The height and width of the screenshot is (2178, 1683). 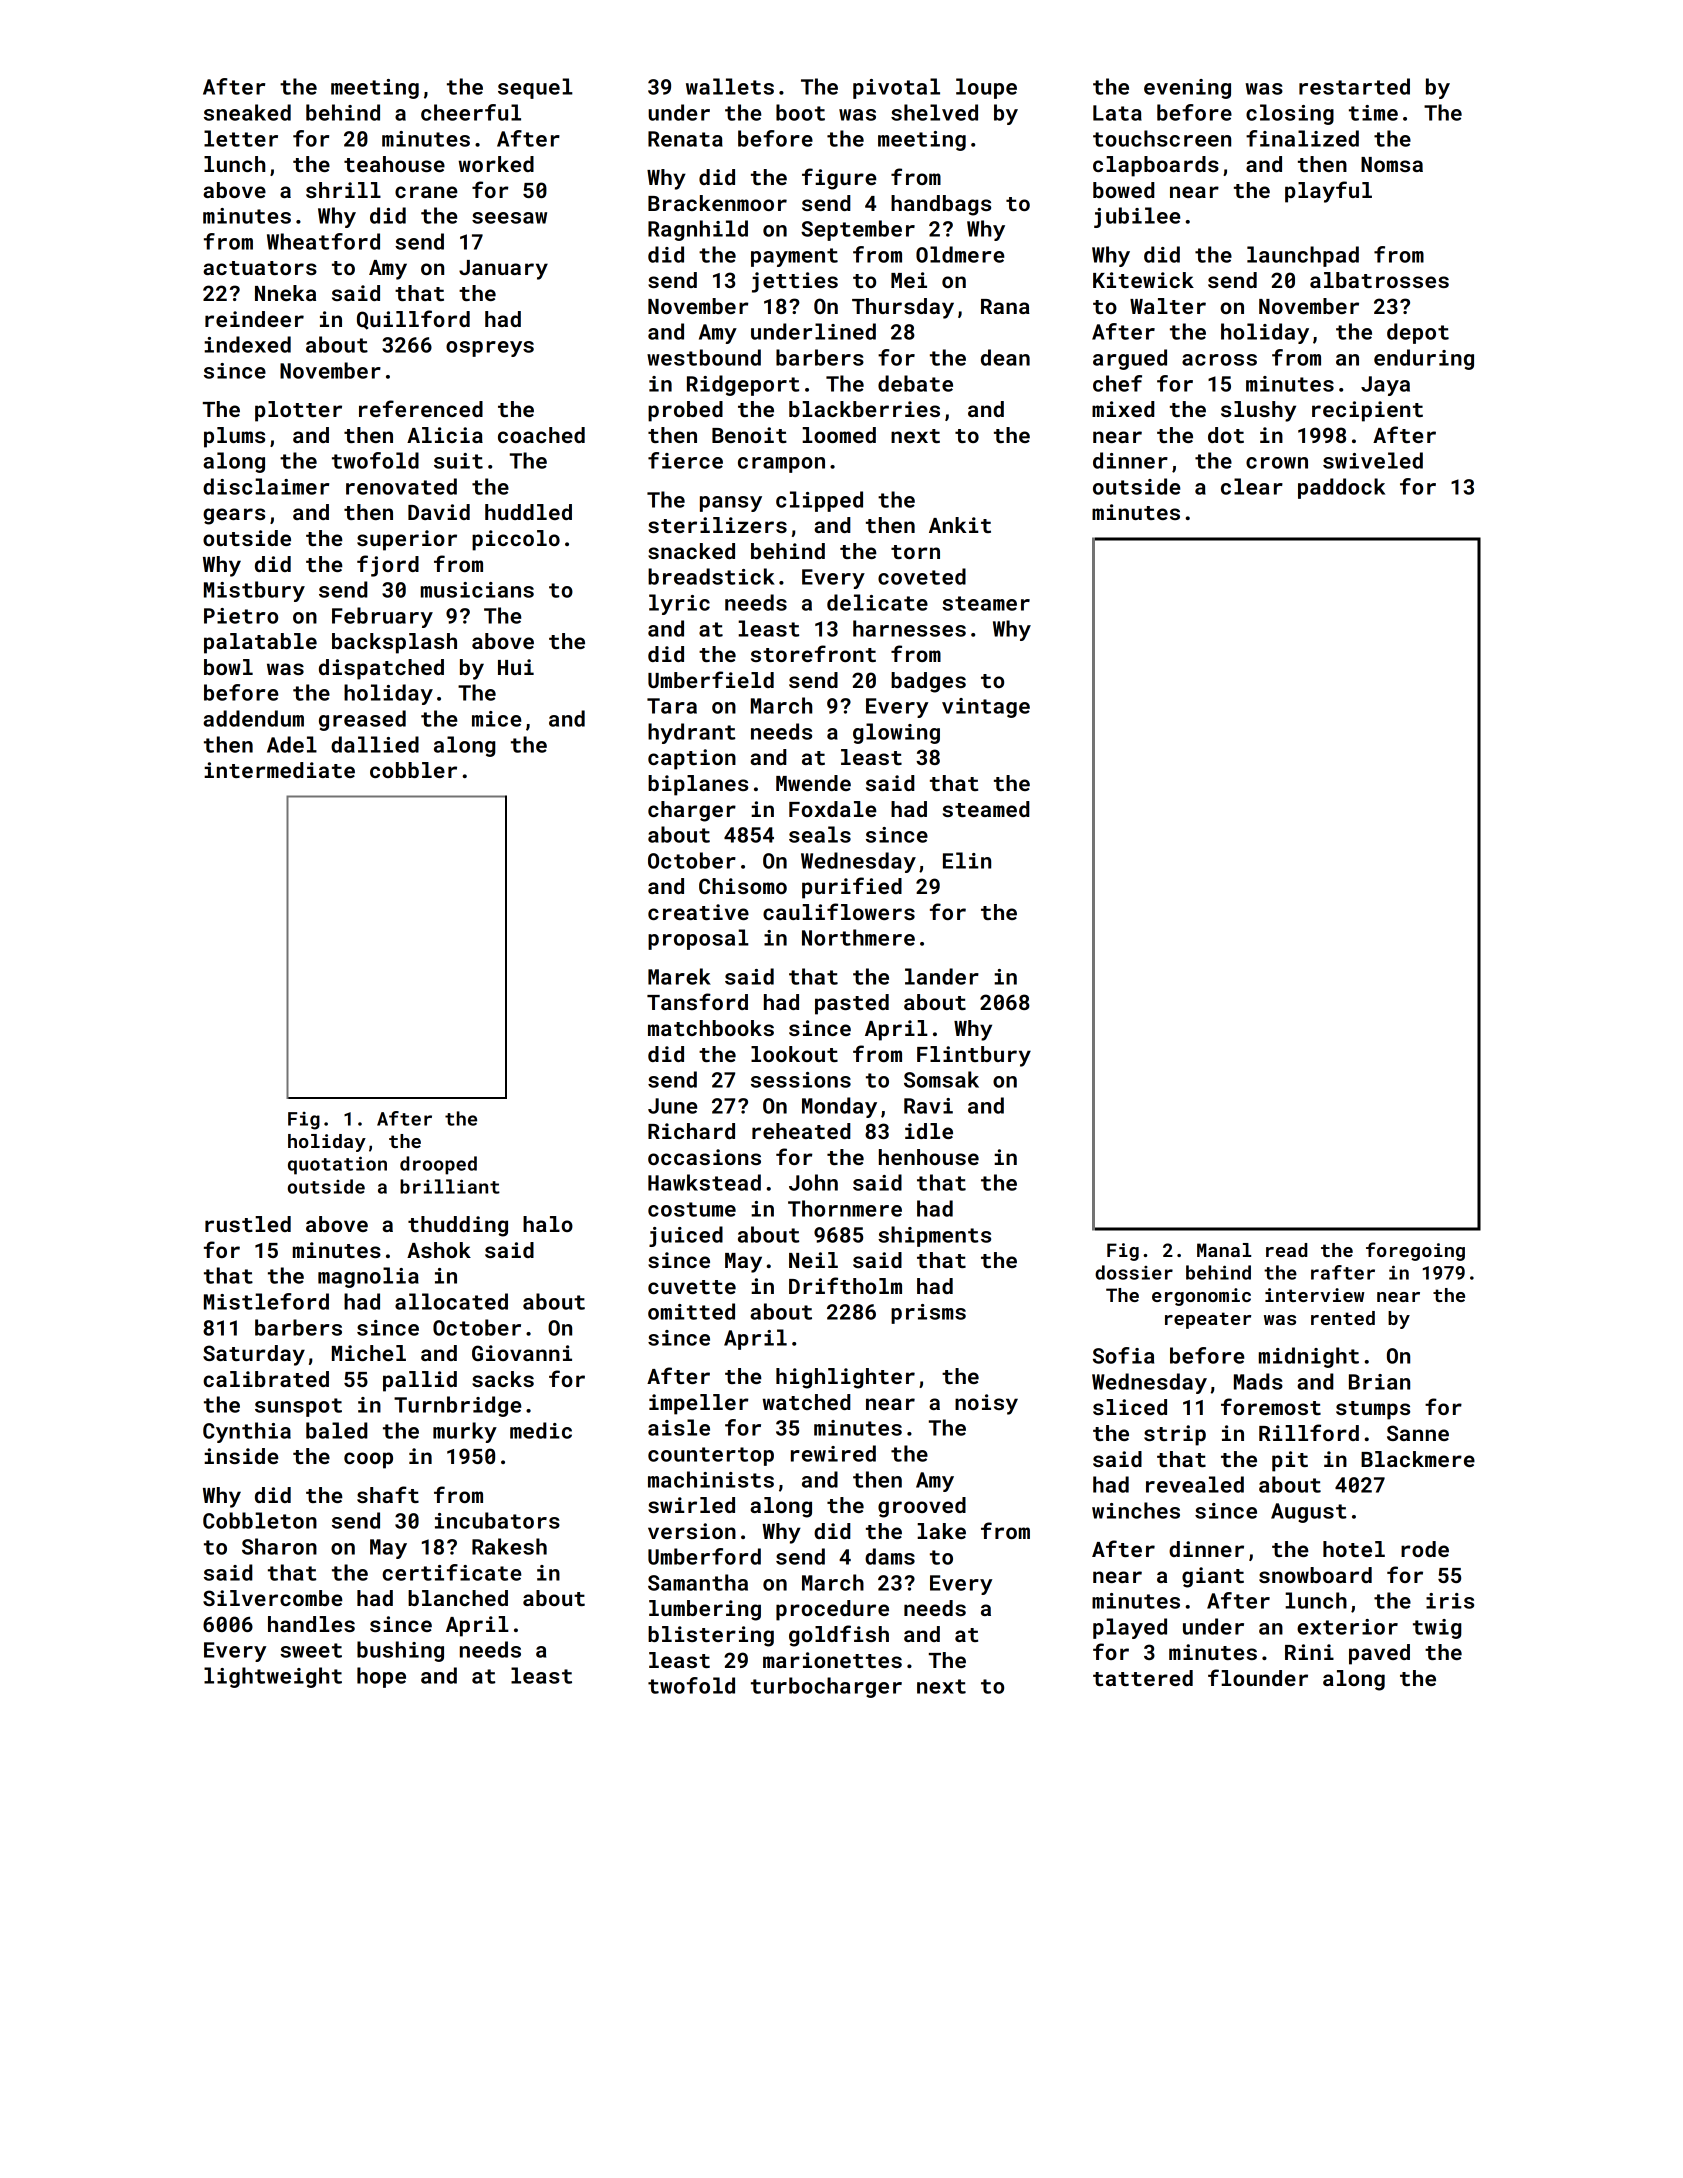 I want to click on juiced, so click(x=686, y=1236).
